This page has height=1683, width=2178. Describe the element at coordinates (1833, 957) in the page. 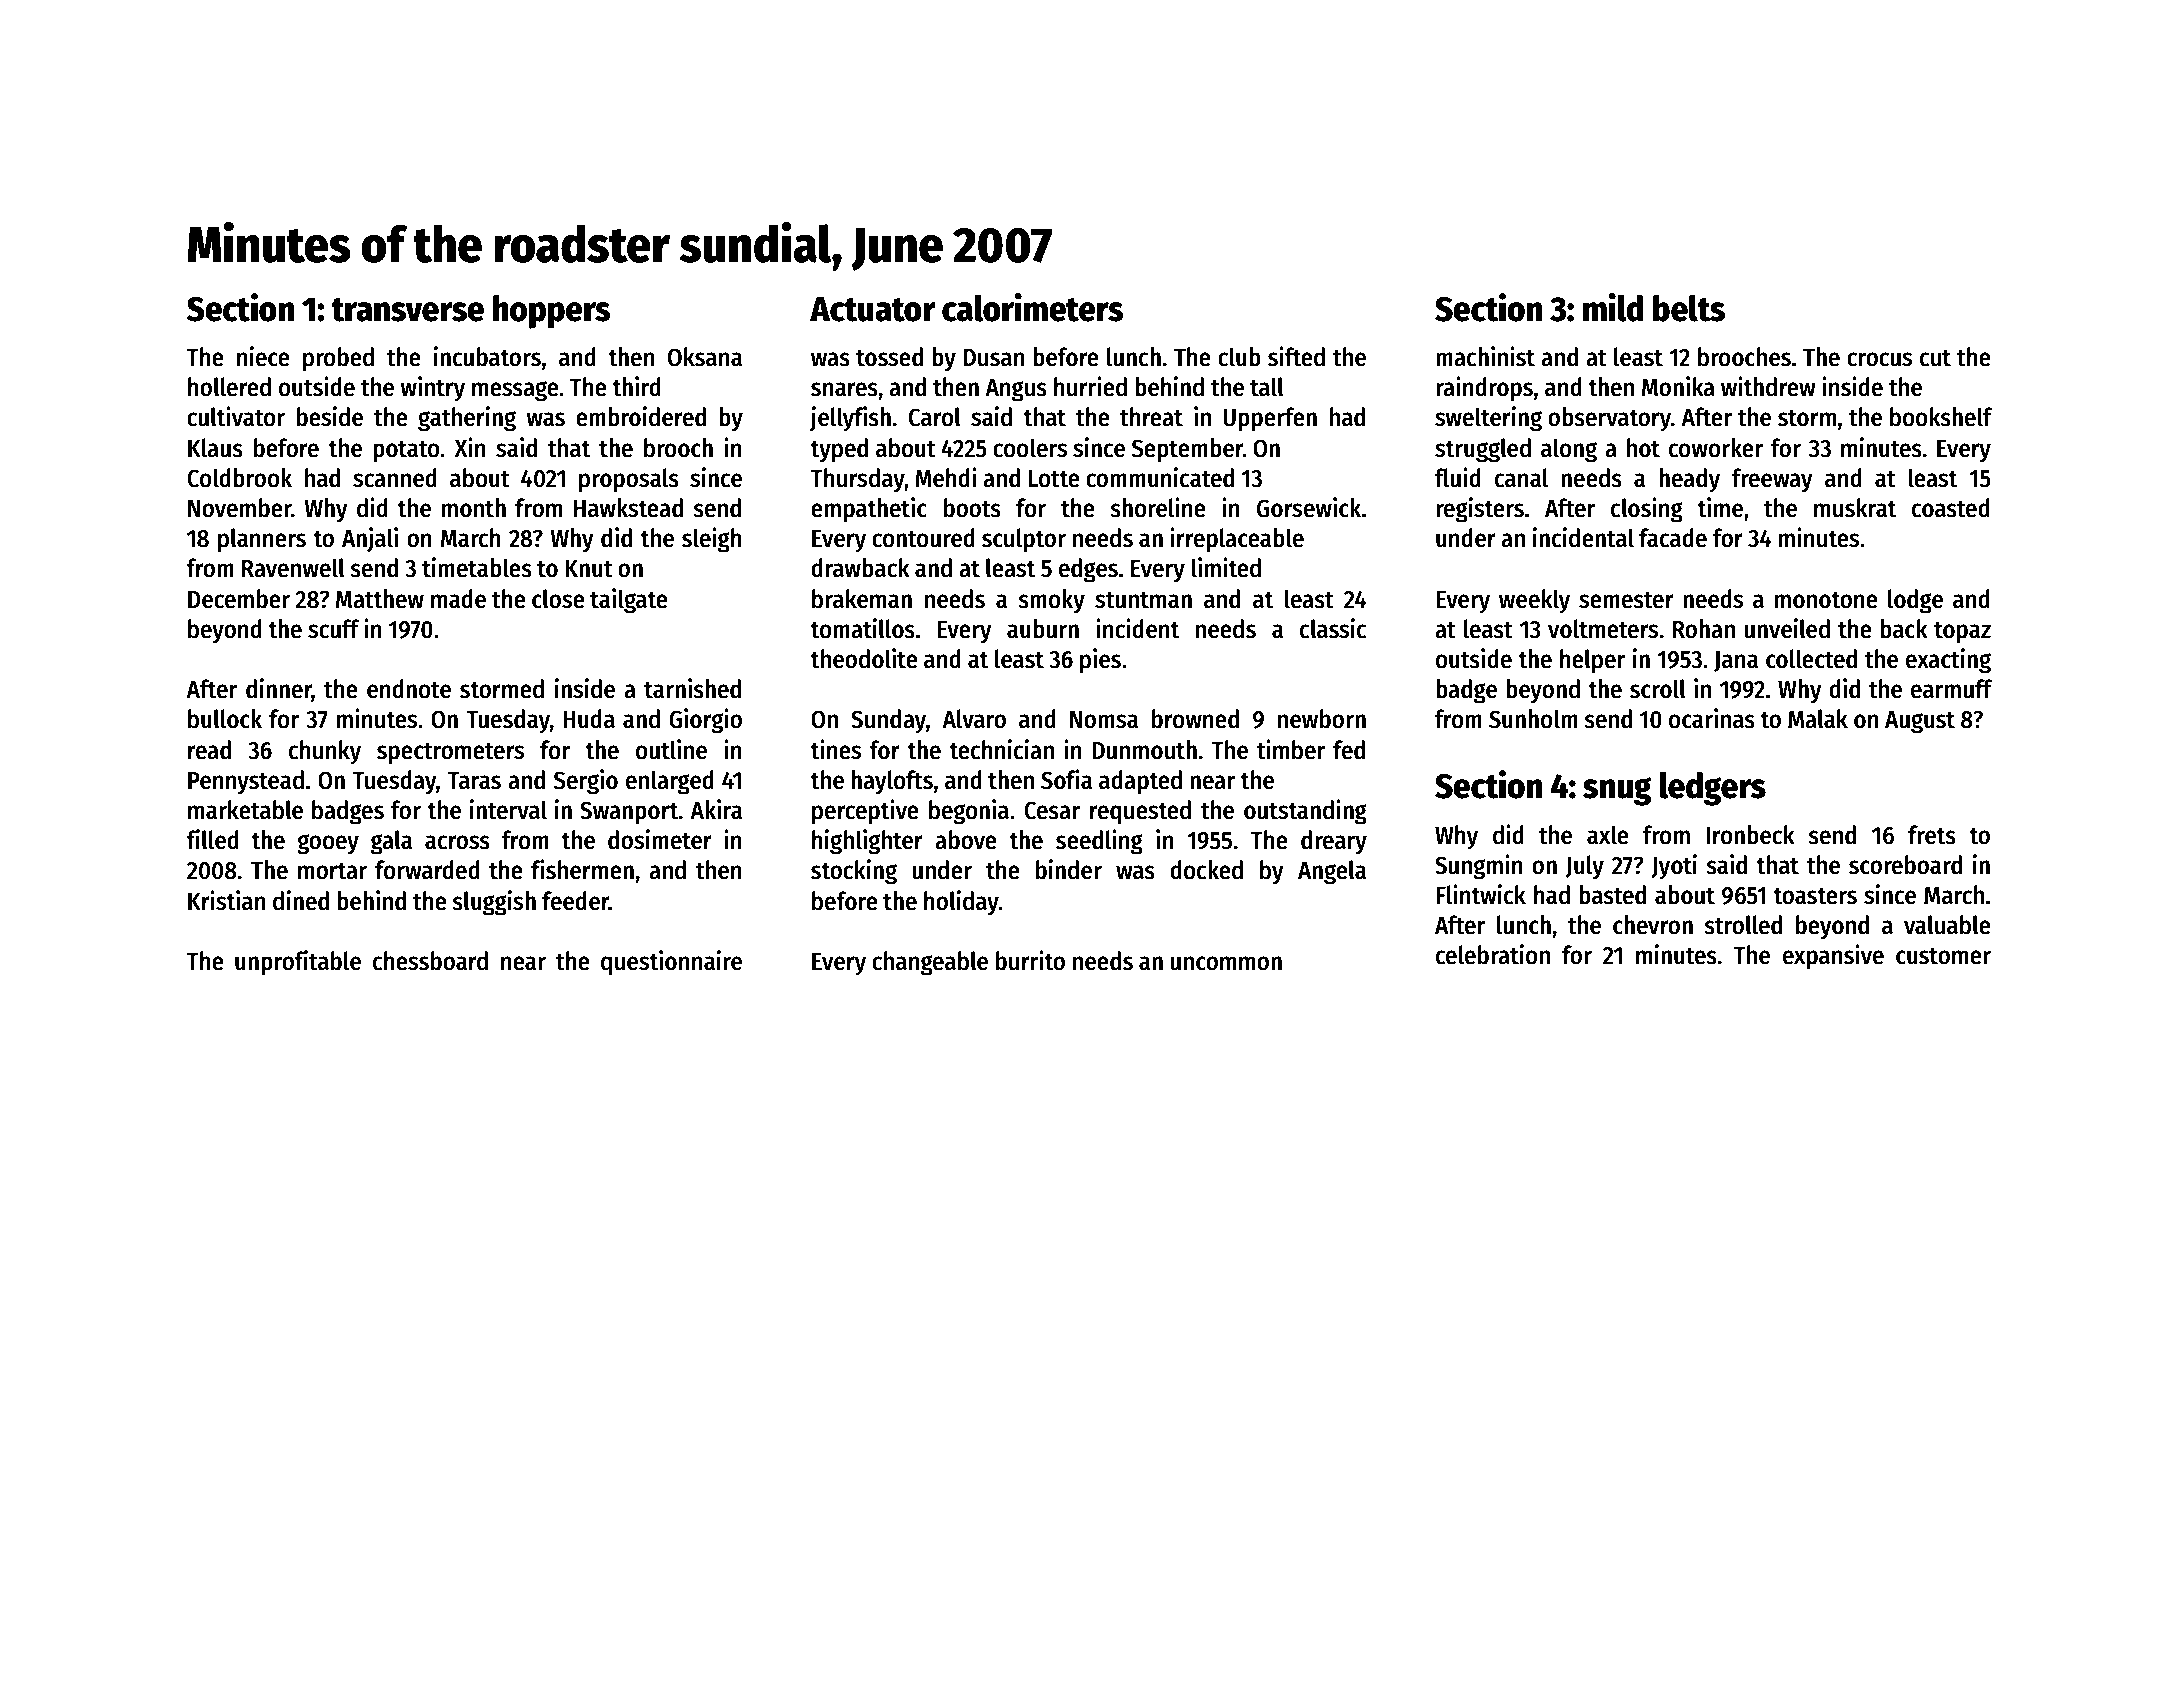

I see `expansive` at that location.
